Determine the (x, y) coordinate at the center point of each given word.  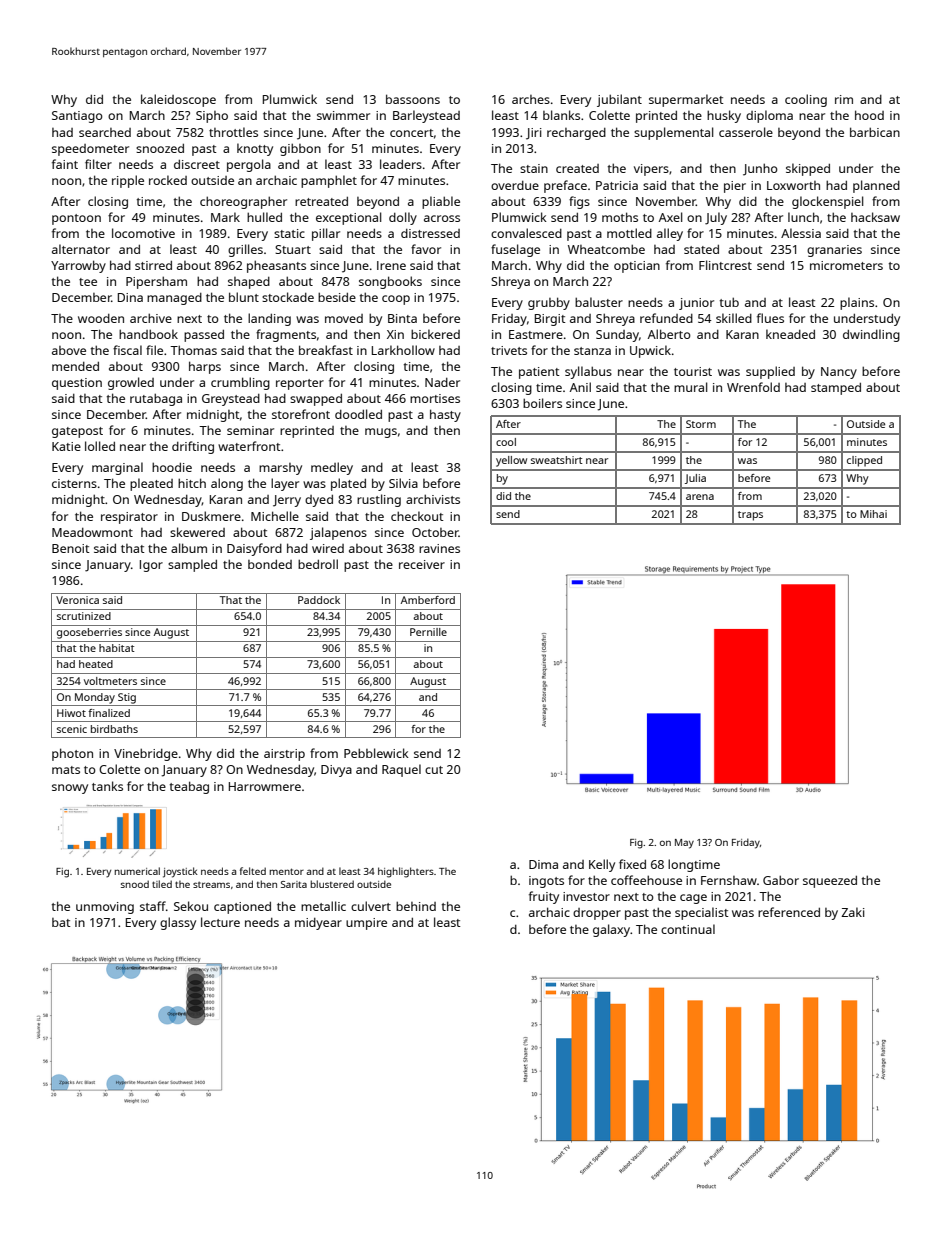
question (77, 384)
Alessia (801, 233)
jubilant (619, 100)
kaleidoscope (178, 100)
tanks (107, 786)
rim (844, 99)
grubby (549, 303)
